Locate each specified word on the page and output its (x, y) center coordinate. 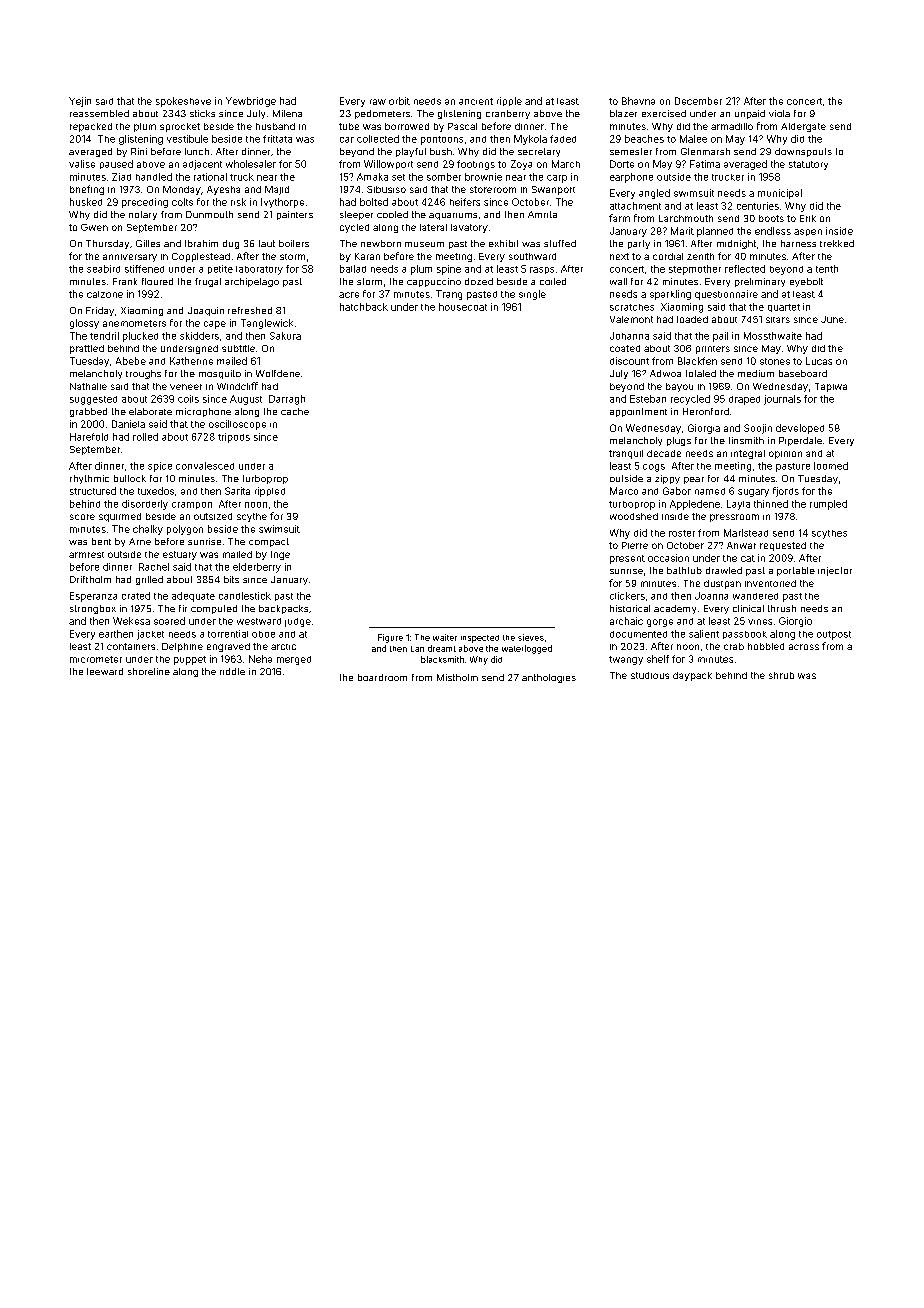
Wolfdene (278, 373)
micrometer (96, 659)
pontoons (442, 140)
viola (779, 113)
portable (796, 571)
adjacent (202, 165)
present (627, 559)
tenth (827, 269)
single (532, 295)
